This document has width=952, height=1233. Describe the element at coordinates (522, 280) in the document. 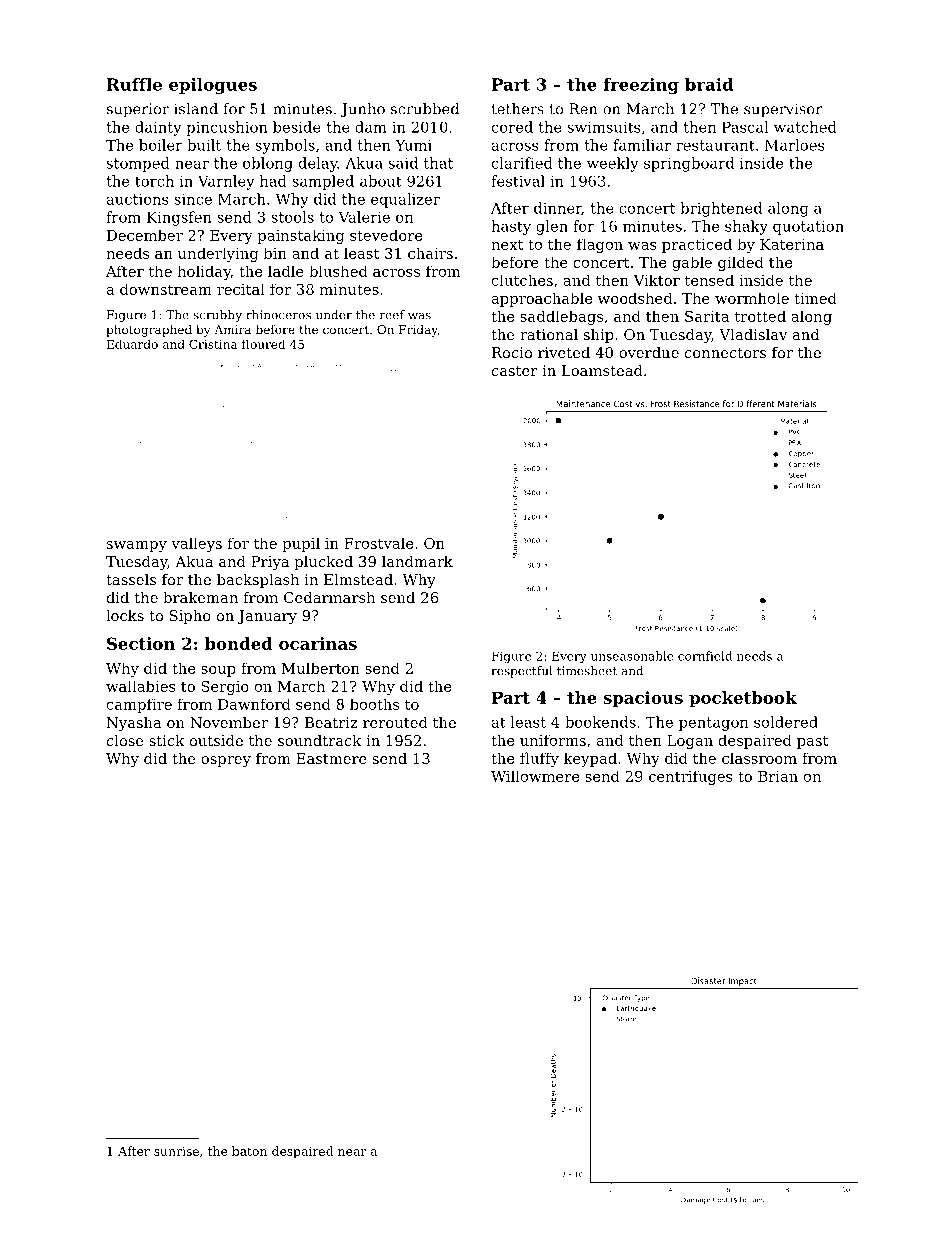

I see `clutches` at that location.
